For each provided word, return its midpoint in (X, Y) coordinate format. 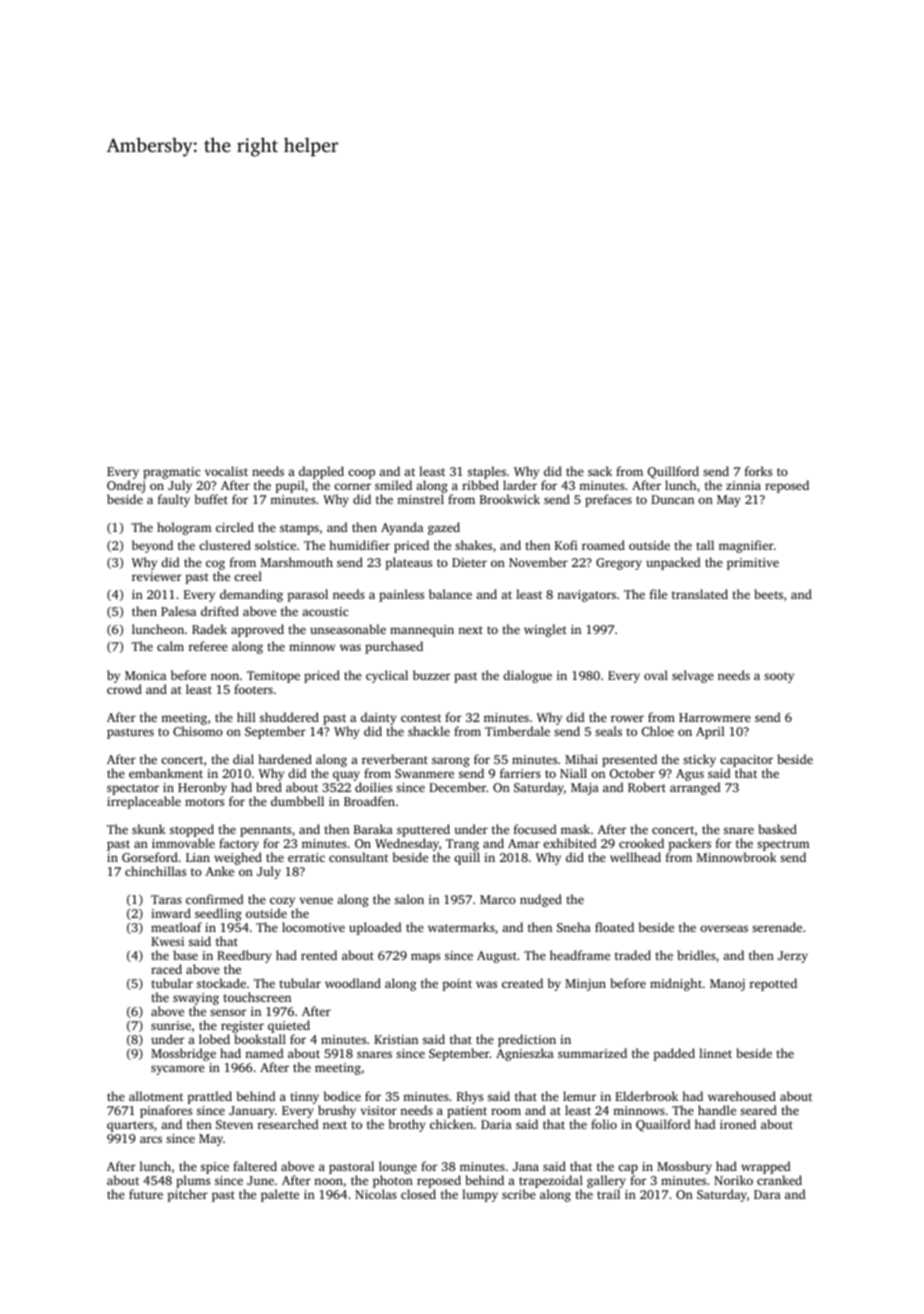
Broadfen (369, 801)
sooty (779, 677)
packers (689, 844)
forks (758, 471)
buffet (211, 499)
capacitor (746, 761)
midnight (676, 984)
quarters (130, 1126)
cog (215, 565)
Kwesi (167, 941)
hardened (285, 759)
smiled (393, 485)
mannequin (422, 631)
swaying (196, 1000)
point (457, 985)
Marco (498, 899)
